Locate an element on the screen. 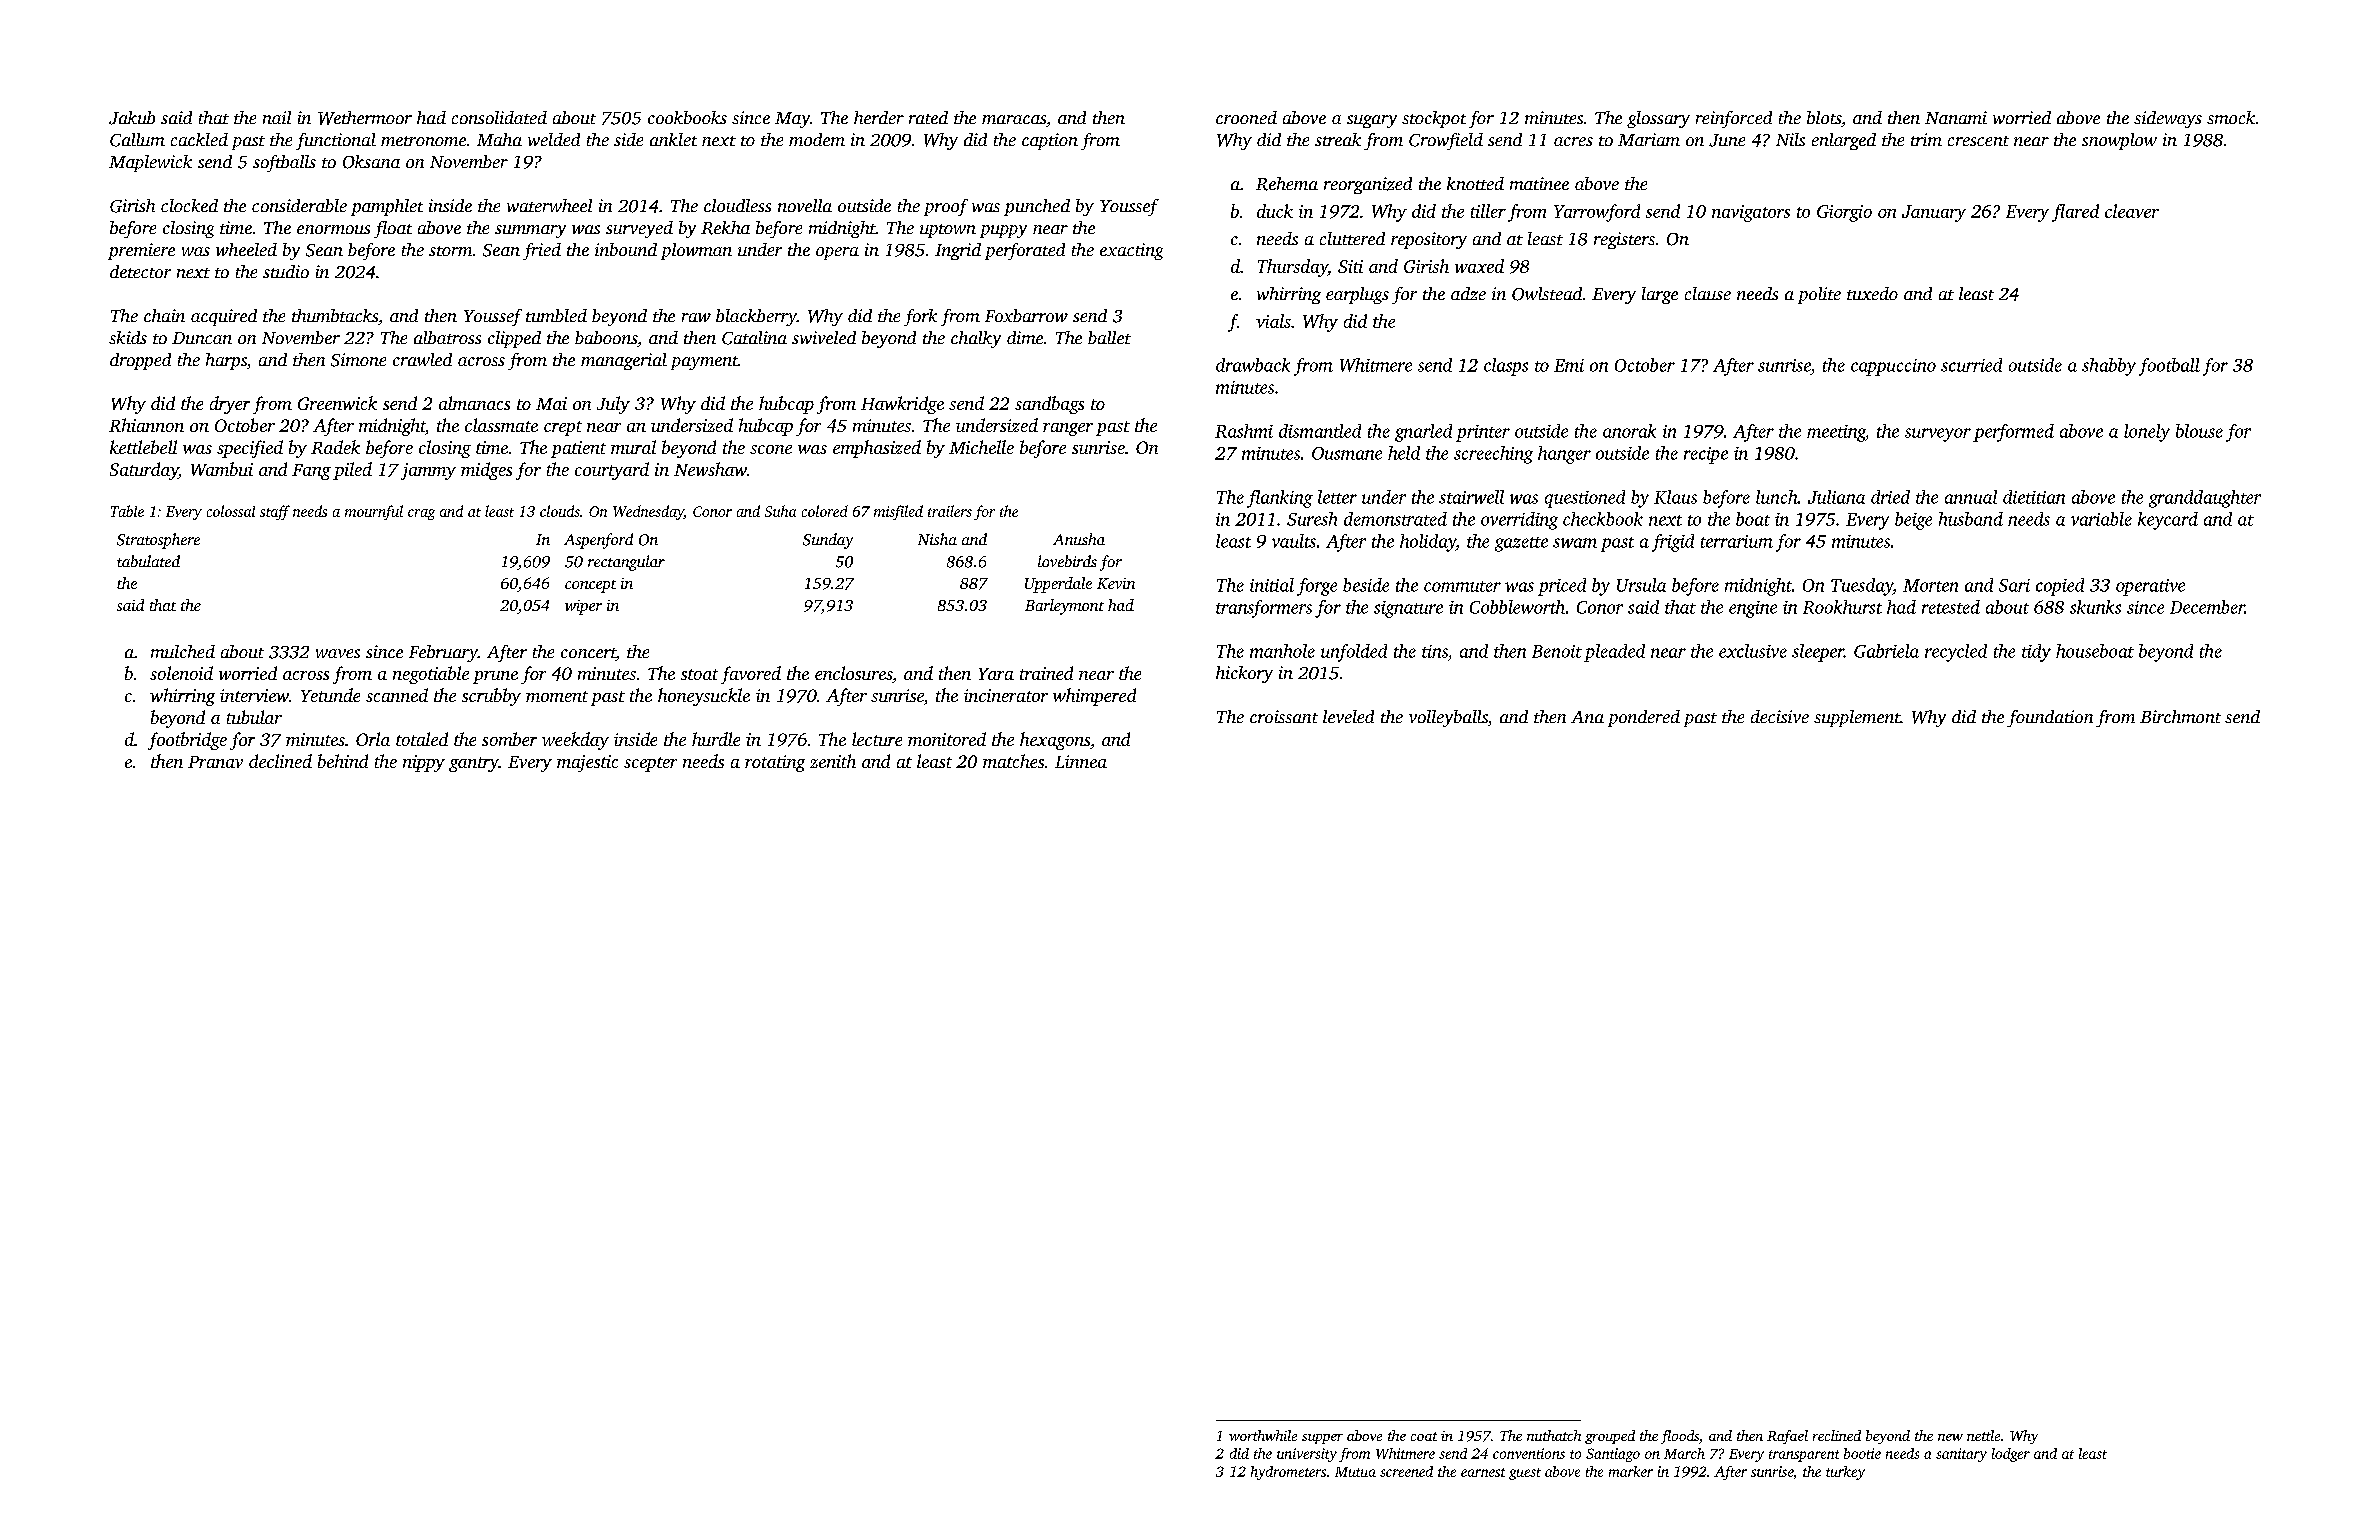 The width and height of the screenshot is (2380, 1540). Kevin is located at coordinates (1116, 583).
